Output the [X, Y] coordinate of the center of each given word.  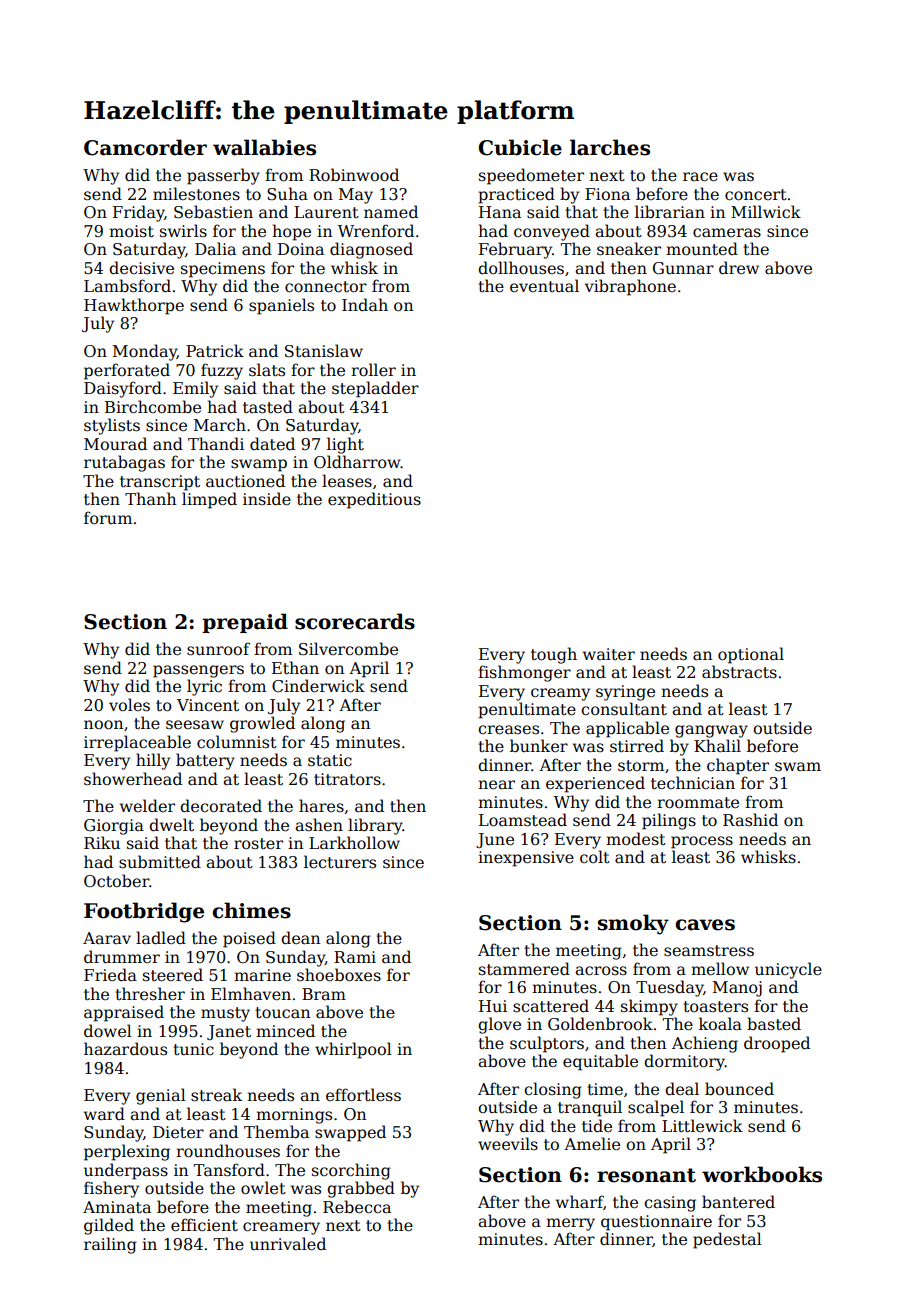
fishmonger [524, 673]
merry [570, 1224]
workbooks [762, 1174]
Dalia [215, 248]
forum [108, 517]
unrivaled [288, 1244]
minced [285, 1030]
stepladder [375, 389]
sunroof [218, 648]
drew [739, 267]
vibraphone [630, 287]
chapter [738, 766]
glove [499, 1025]
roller [373, 370]
